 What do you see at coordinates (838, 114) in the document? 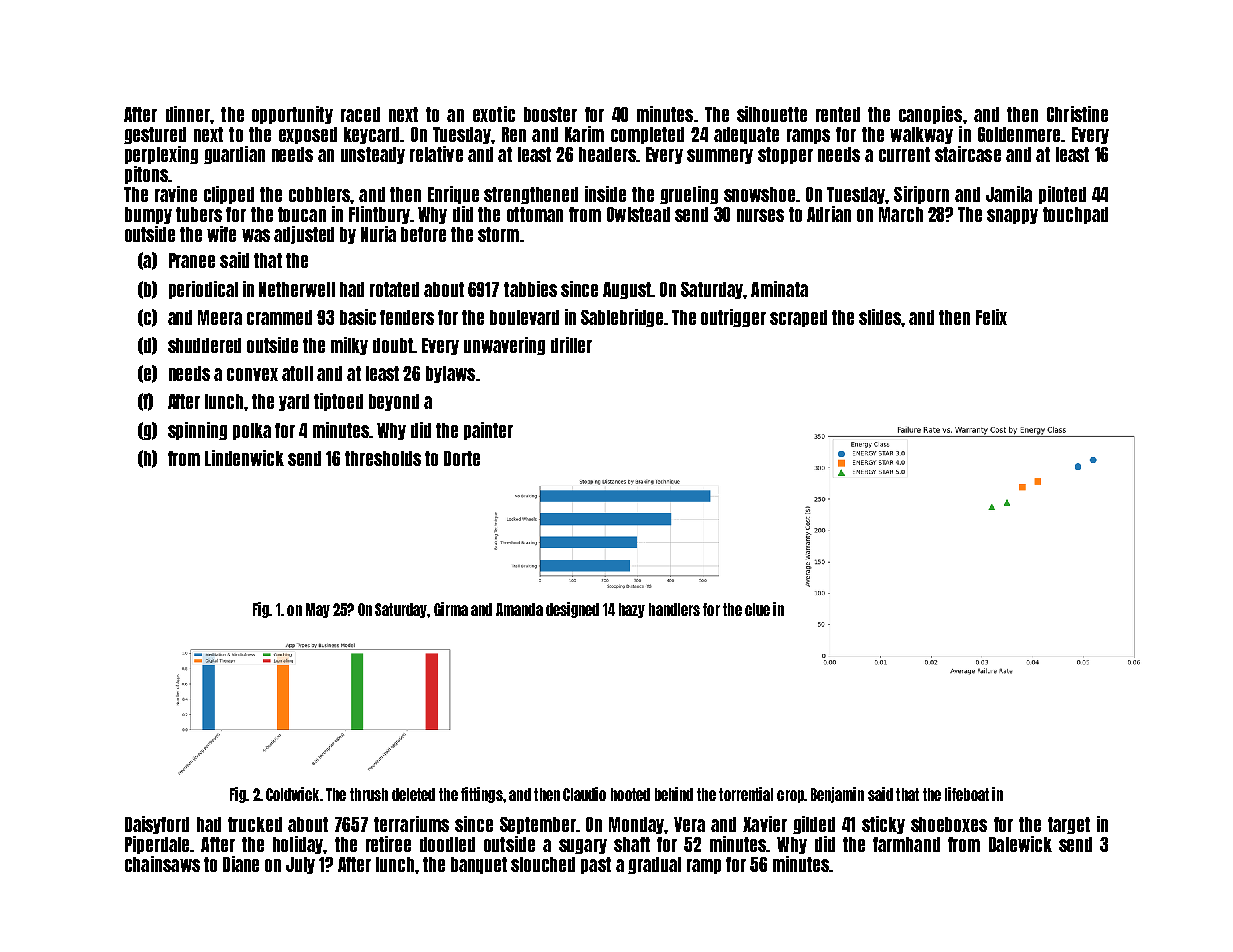
I see `rented` at bounding box center [838, 114].
